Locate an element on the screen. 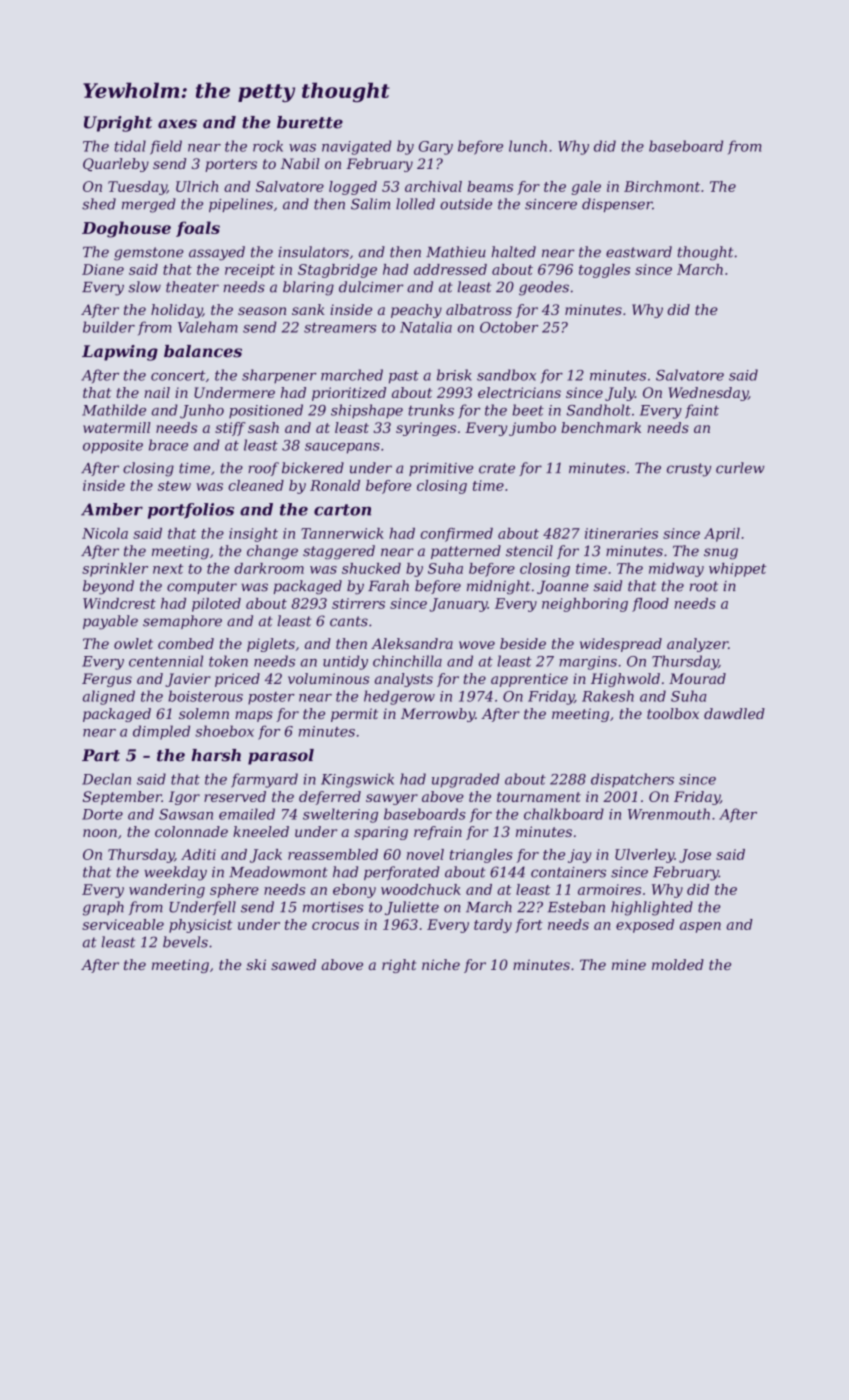 This screenshot has width=849, height=1400. niche is located at coordinates (441, 964).
